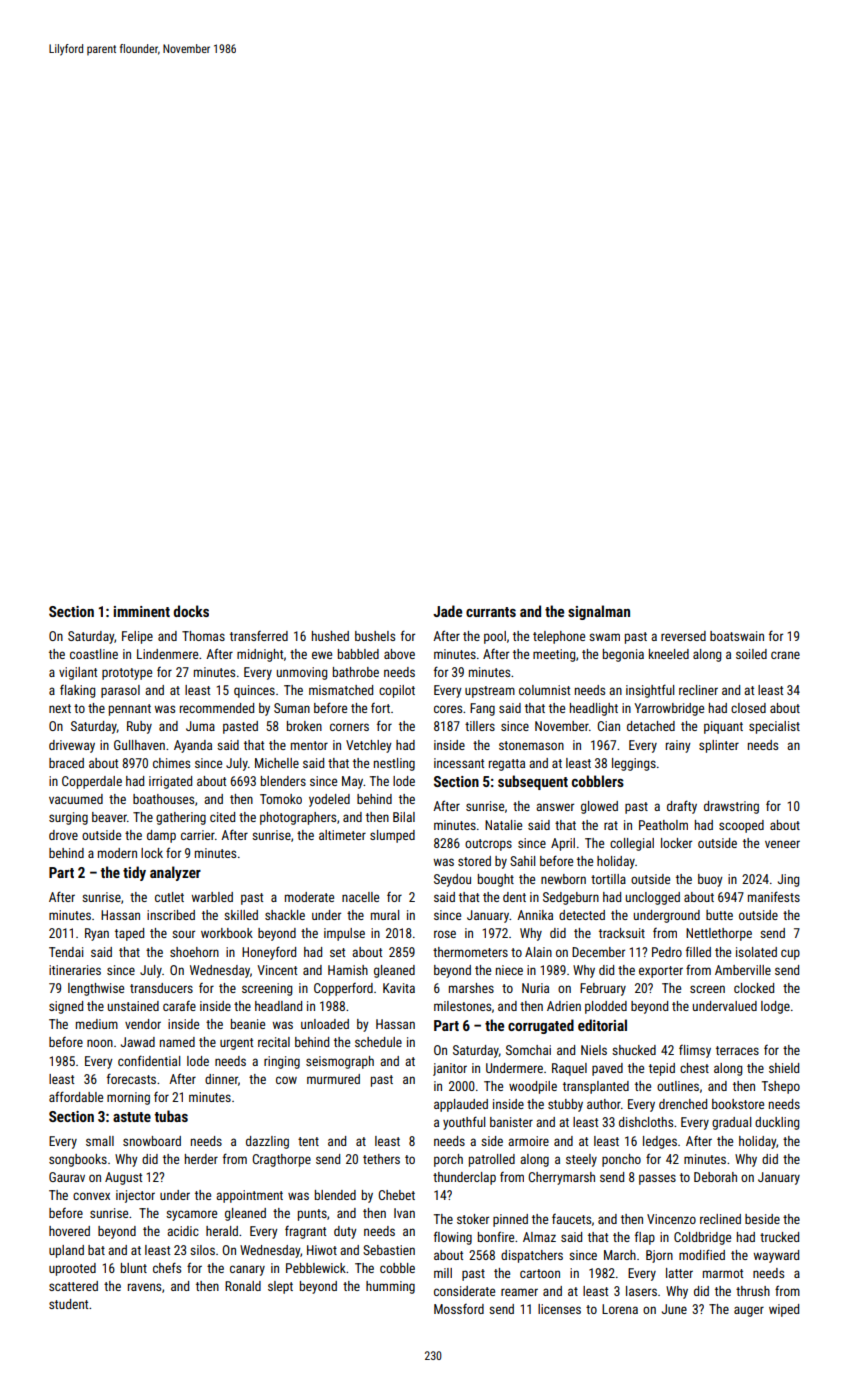  Describe the element at coordinates (167, 1267) in the screenshot. I see `chefs` at that location.
